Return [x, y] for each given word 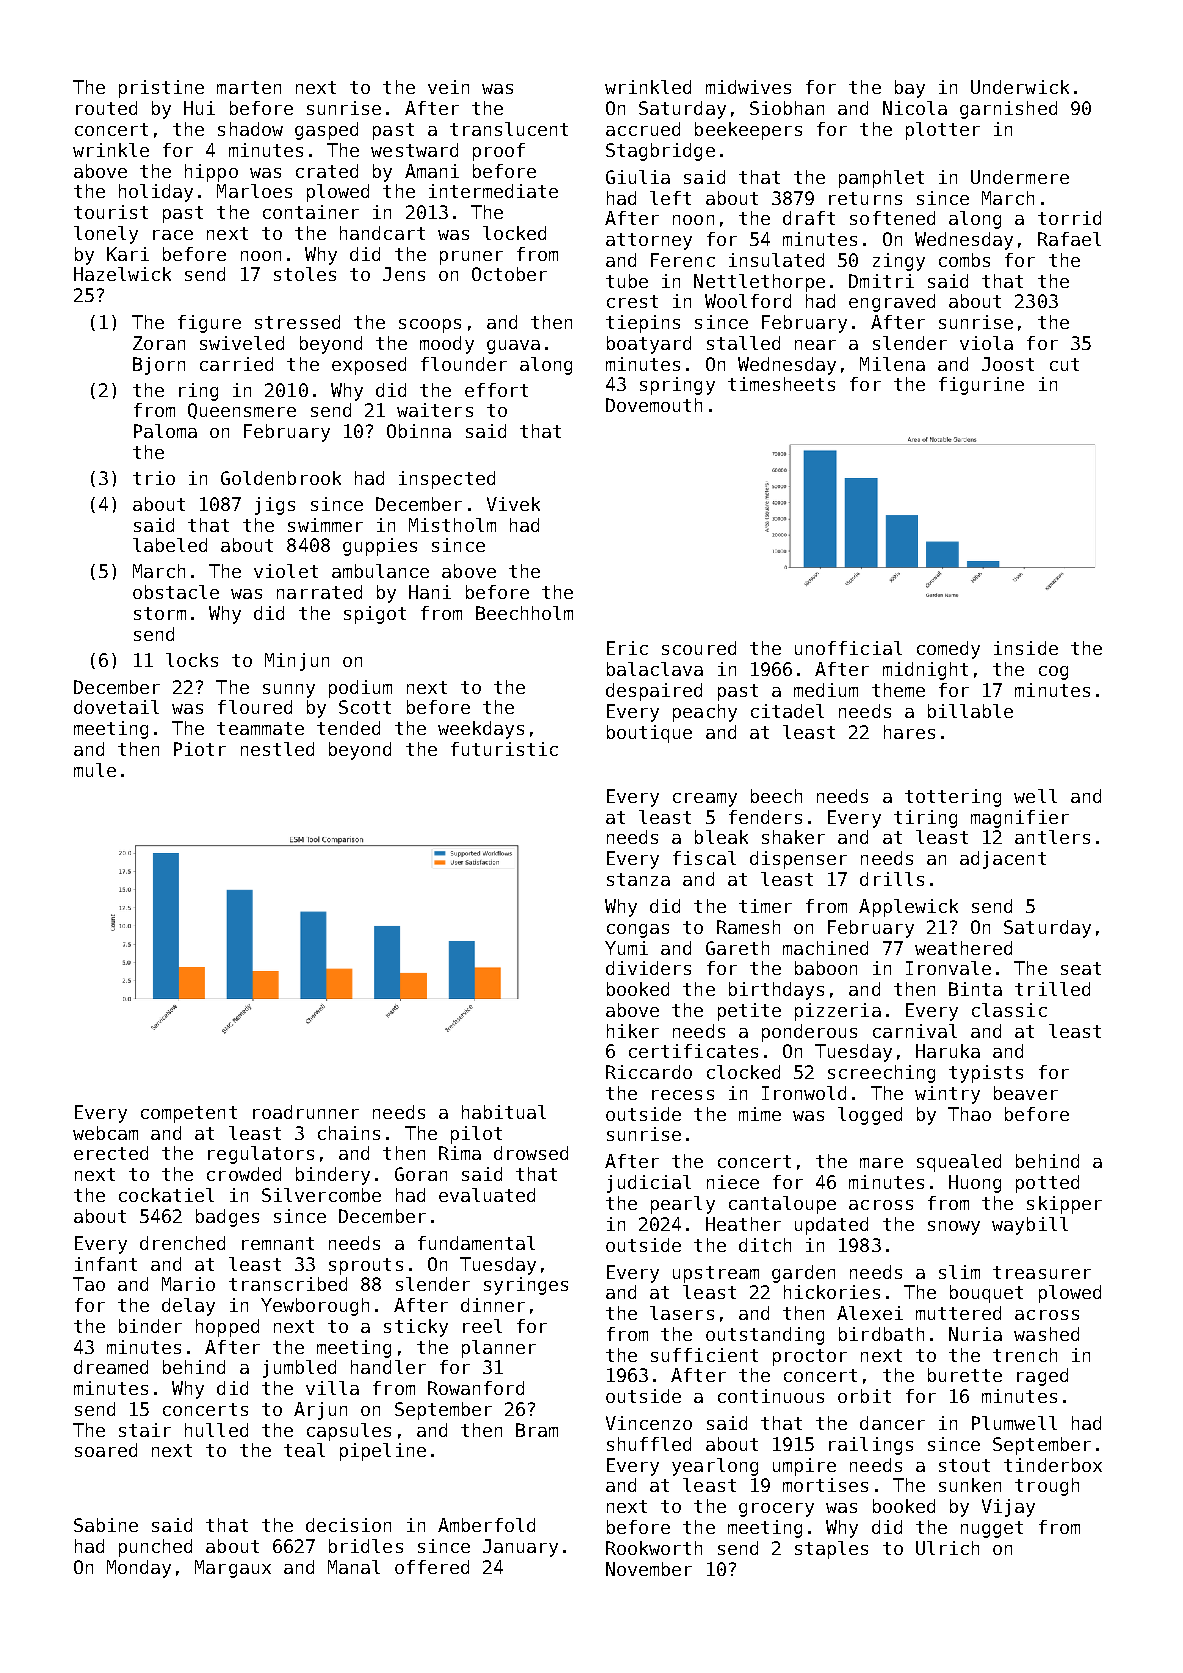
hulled [216, 1430]
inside [1026, 648]
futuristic [504, 749]
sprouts [366, 1266]
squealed [959, 1163]
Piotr [200, 749]
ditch [765, 1245]
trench [1025, 1355]
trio [154, 478]
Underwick [1020, 87]
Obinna [419, 431]
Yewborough [315, 1307]
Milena [892, 364]
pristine [161, 89]
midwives [748, 87]
